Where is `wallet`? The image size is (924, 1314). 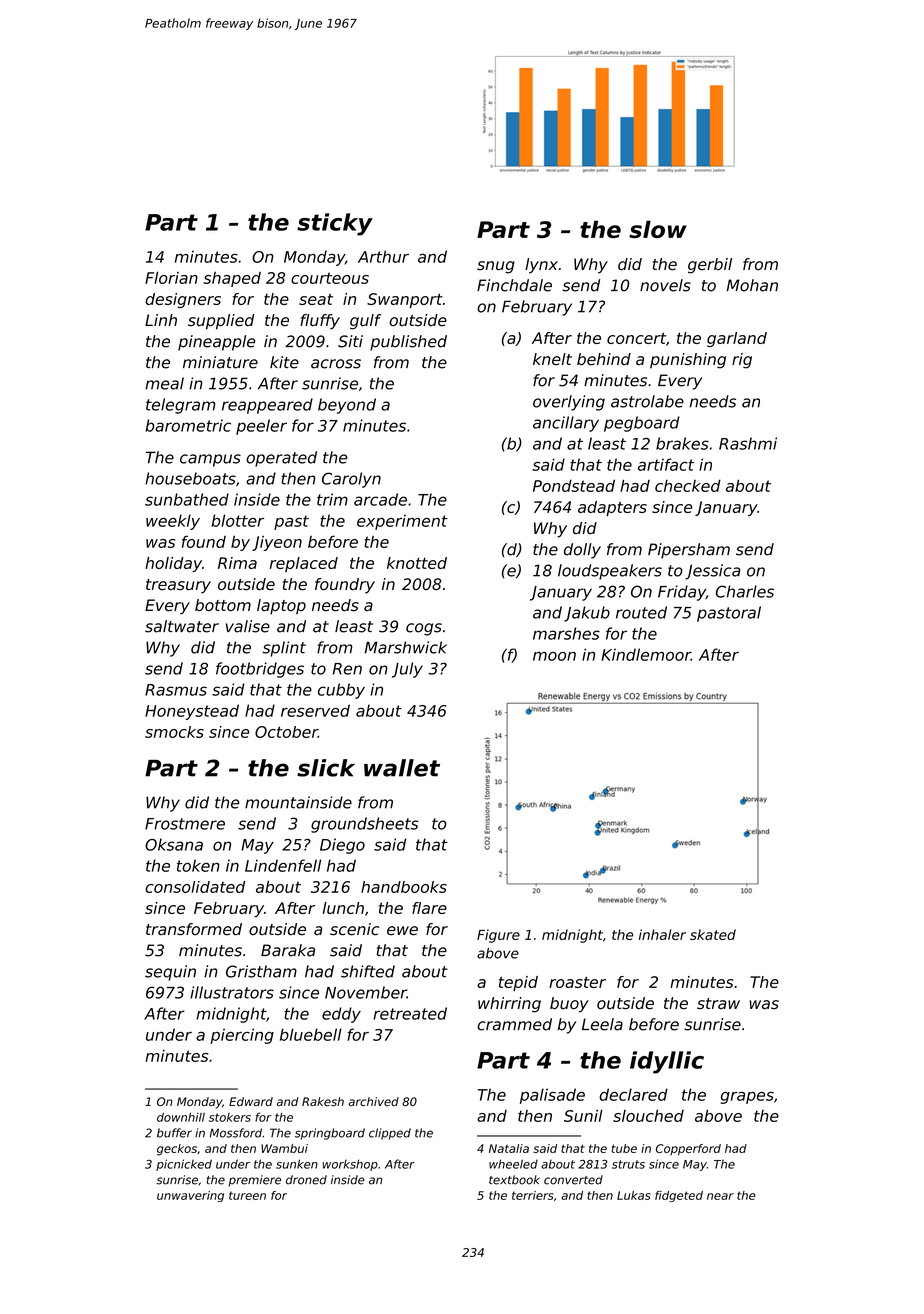
wallet is located at coordinates (402, 768).
